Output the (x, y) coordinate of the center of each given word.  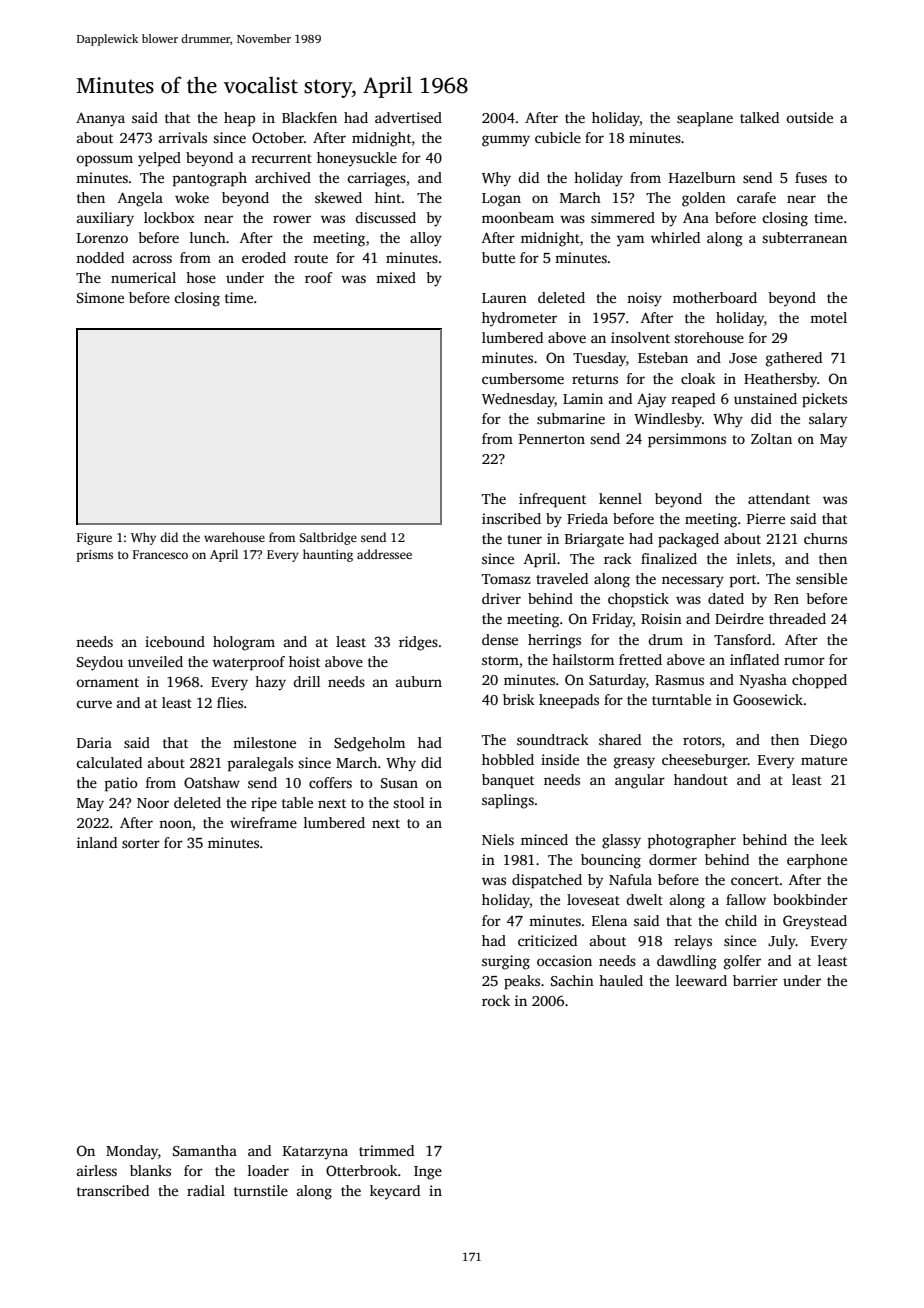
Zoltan (771, 438)
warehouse (234, 537)
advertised (408, 117)
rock (496, 1000)
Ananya (100, 120)
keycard (395, 1192)
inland (97, 842)
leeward (701, 980)
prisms (94, 556)
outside (809, 117)
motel (828, 317)
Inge (428, 1173)
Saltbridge (328, 538)
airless (97, 1170)
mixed (396, 277)
